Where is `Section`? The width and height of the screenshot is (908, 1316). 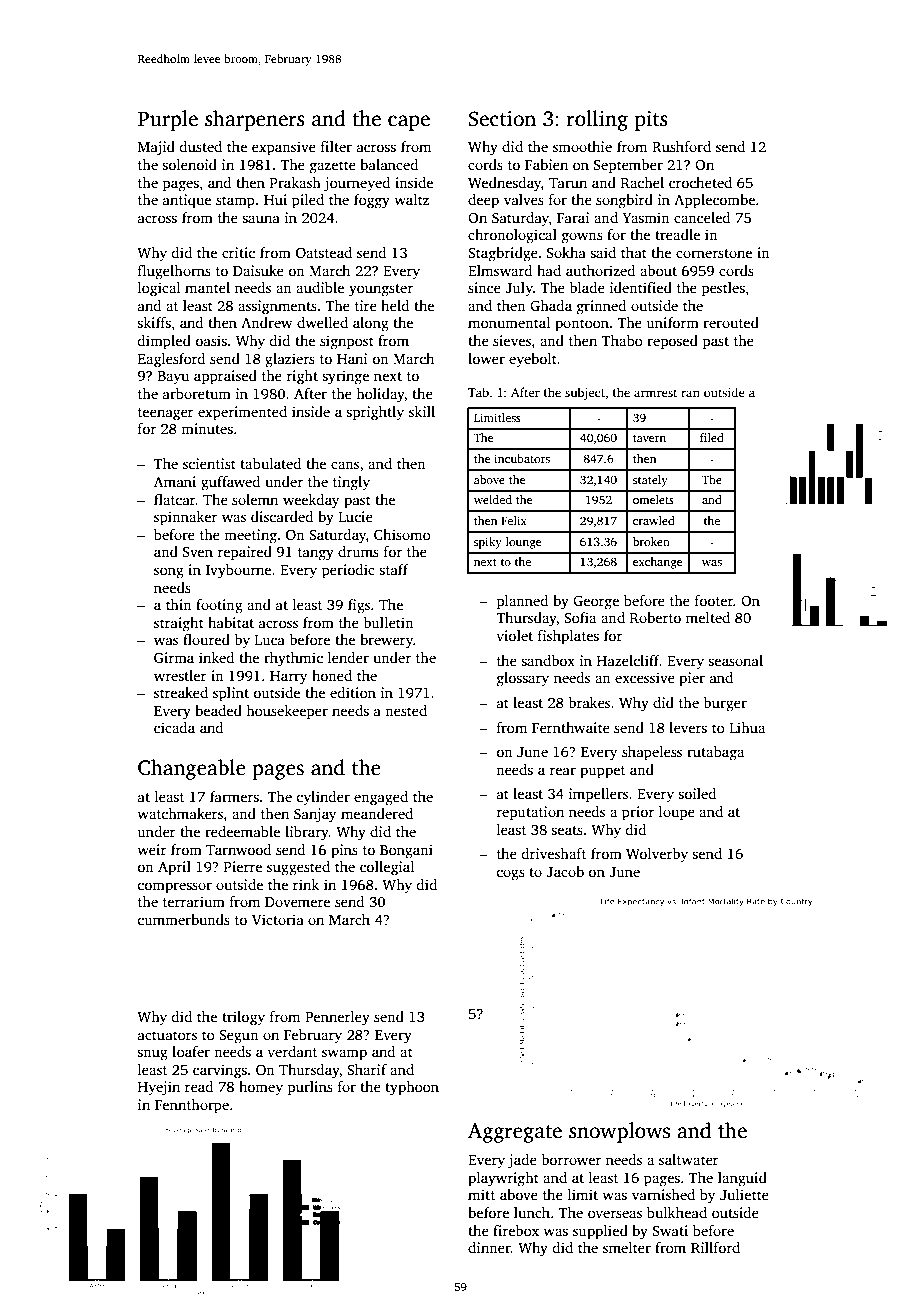 Section is located at coordinates (502, 119).
